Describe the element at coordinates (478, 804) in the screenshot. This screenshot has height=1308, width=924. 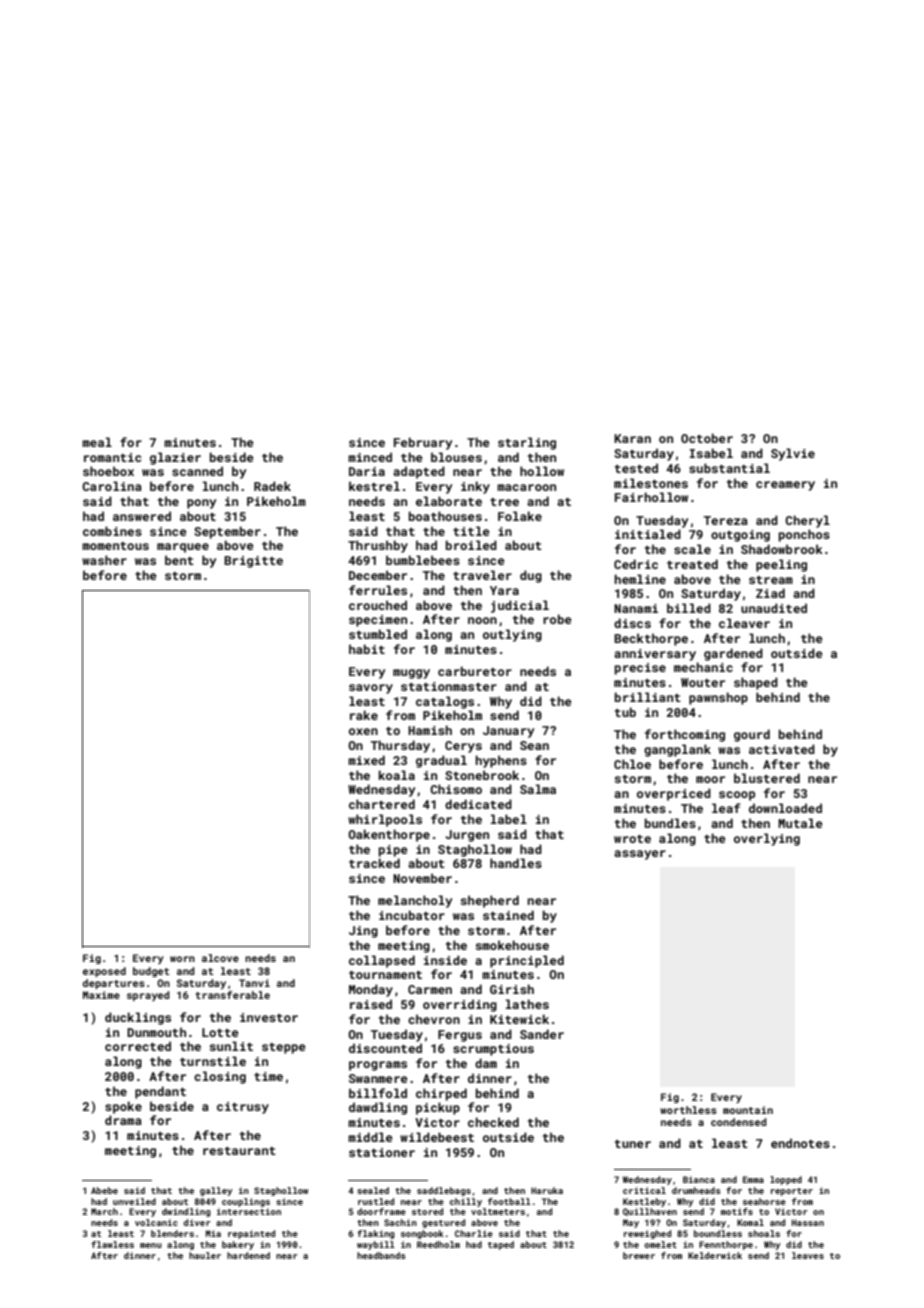
I see `dedicated` at that location.
